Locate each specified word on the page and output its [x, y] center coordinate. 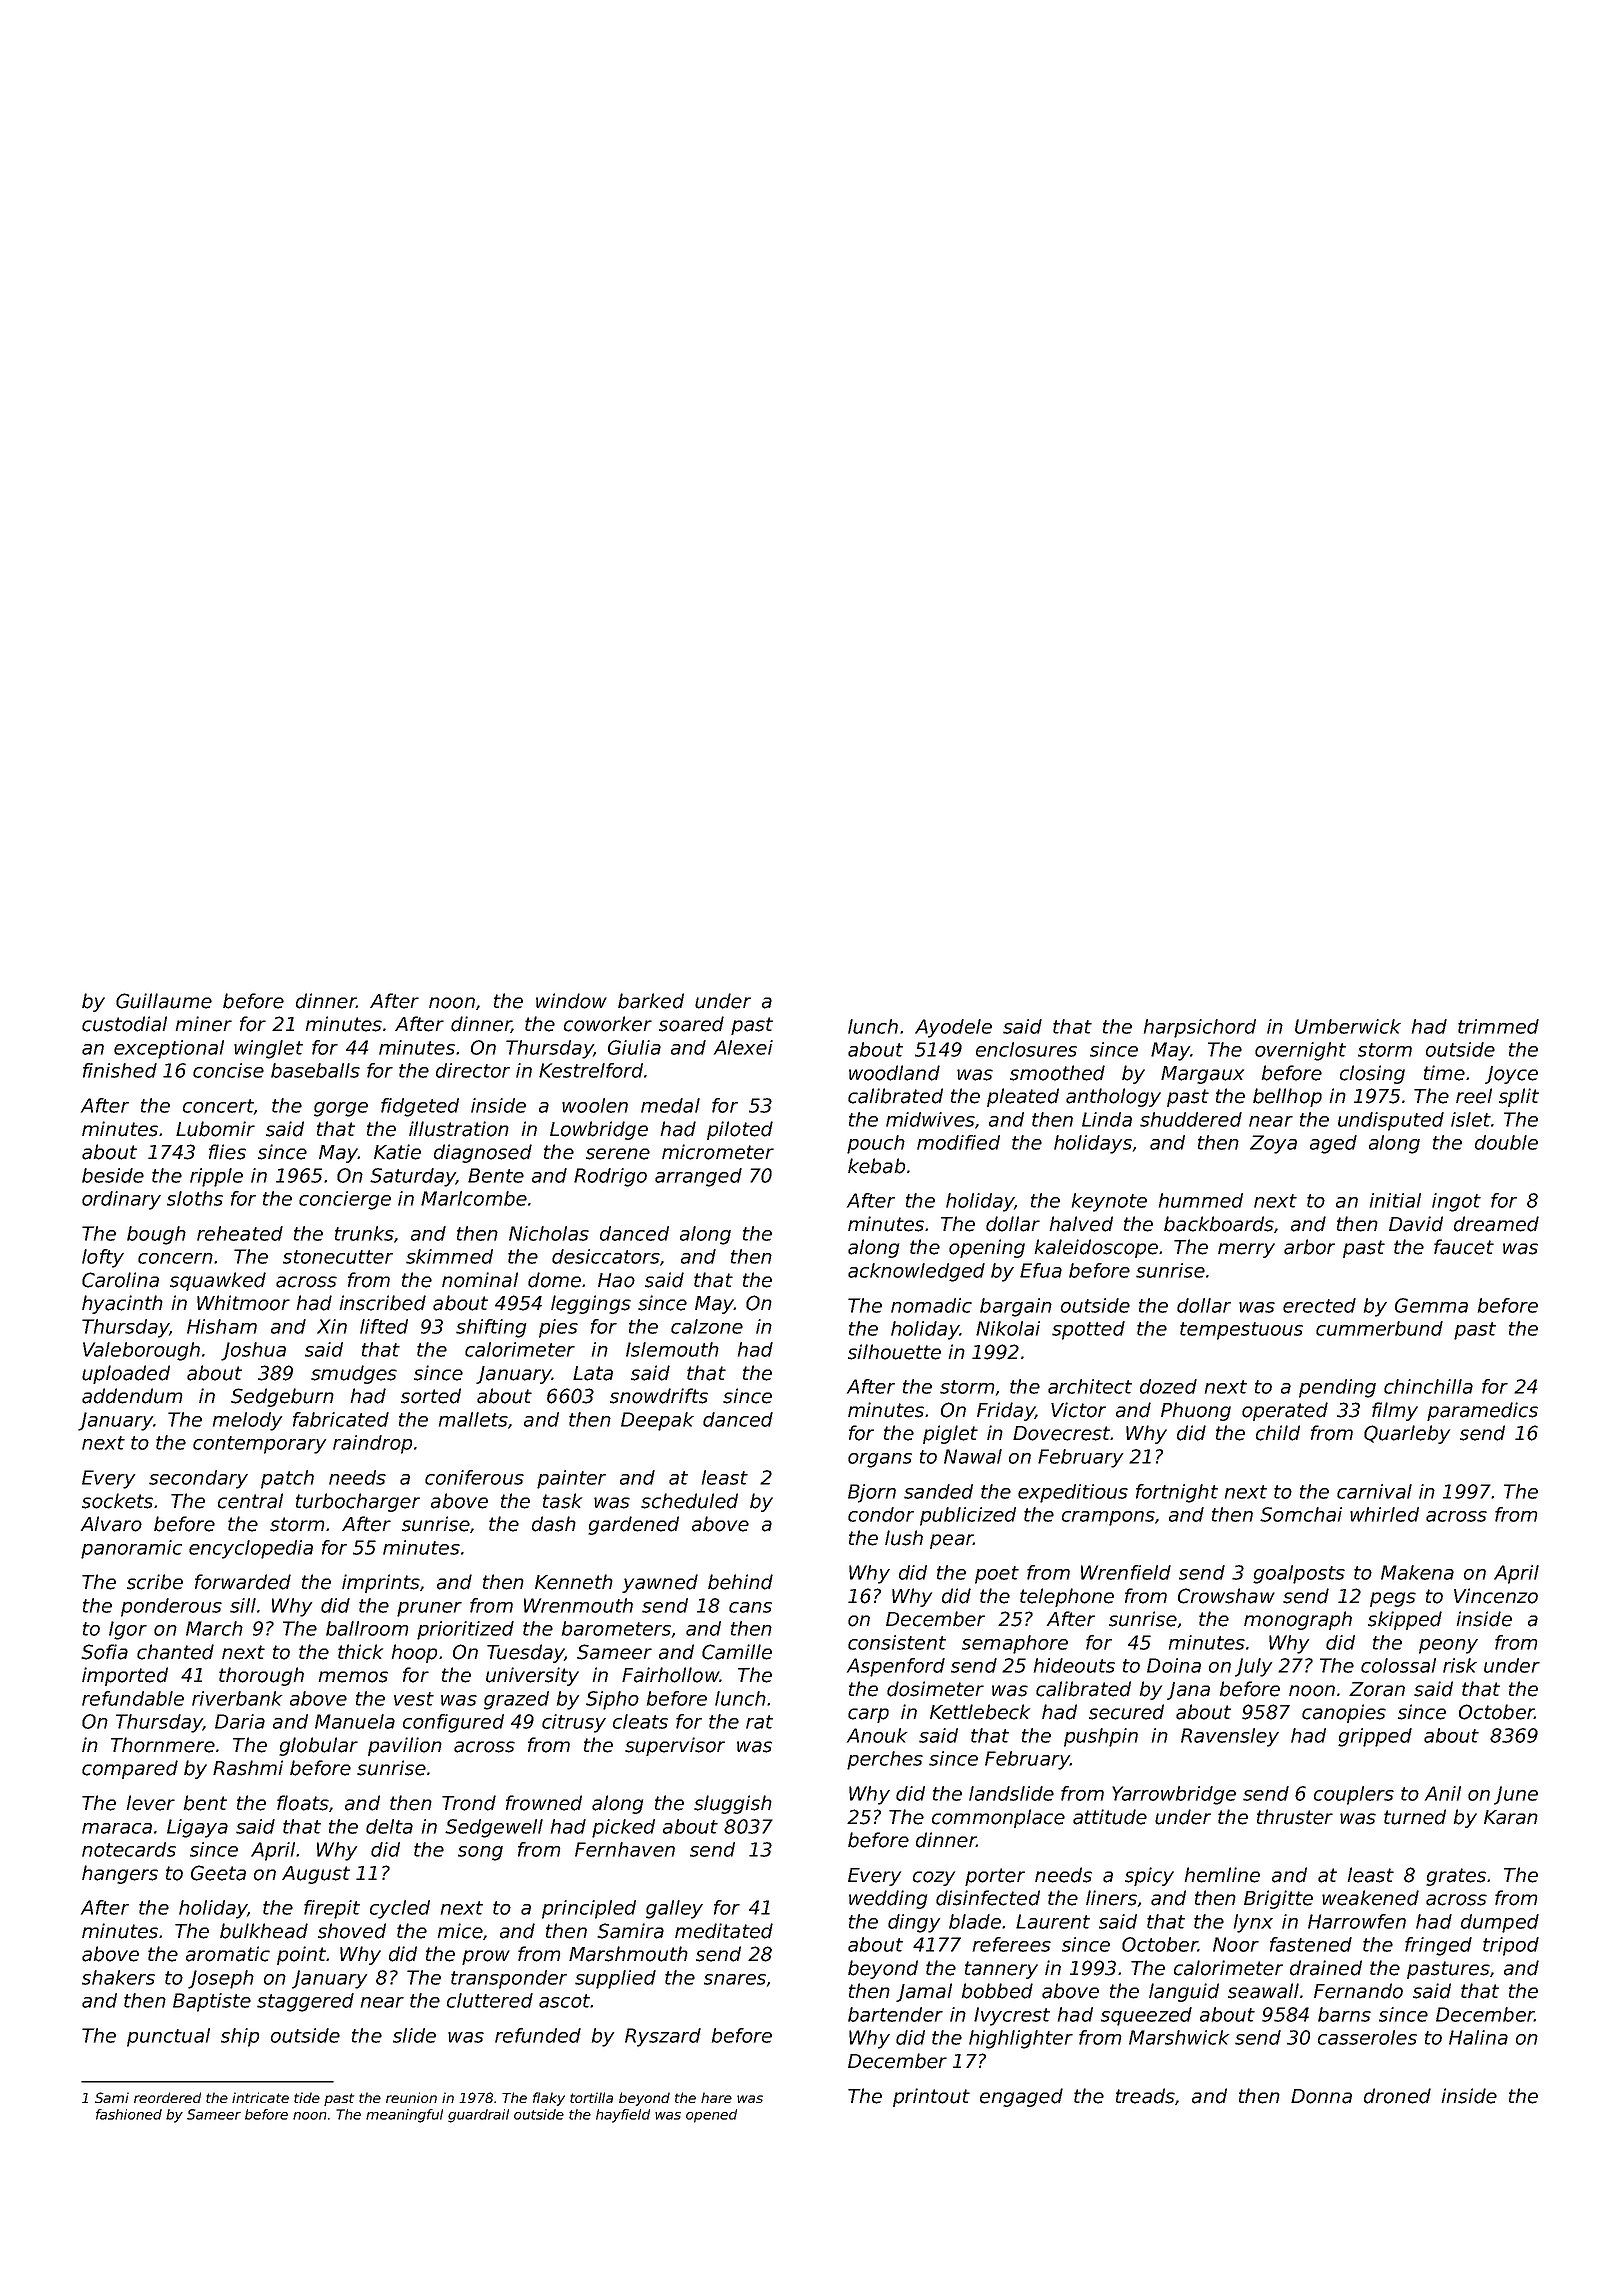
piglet [950, 1434]
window [571, 1001]
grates [1456, 1877]
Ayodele [953, 1028]
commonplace [998, 1818]
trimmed [1498, 1026]
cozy [934, 1878]
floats [303, 1803]
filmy [1395, 1411]
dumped [1500, 1923]
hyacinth [122, 1304]
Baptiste [212, 2002]
